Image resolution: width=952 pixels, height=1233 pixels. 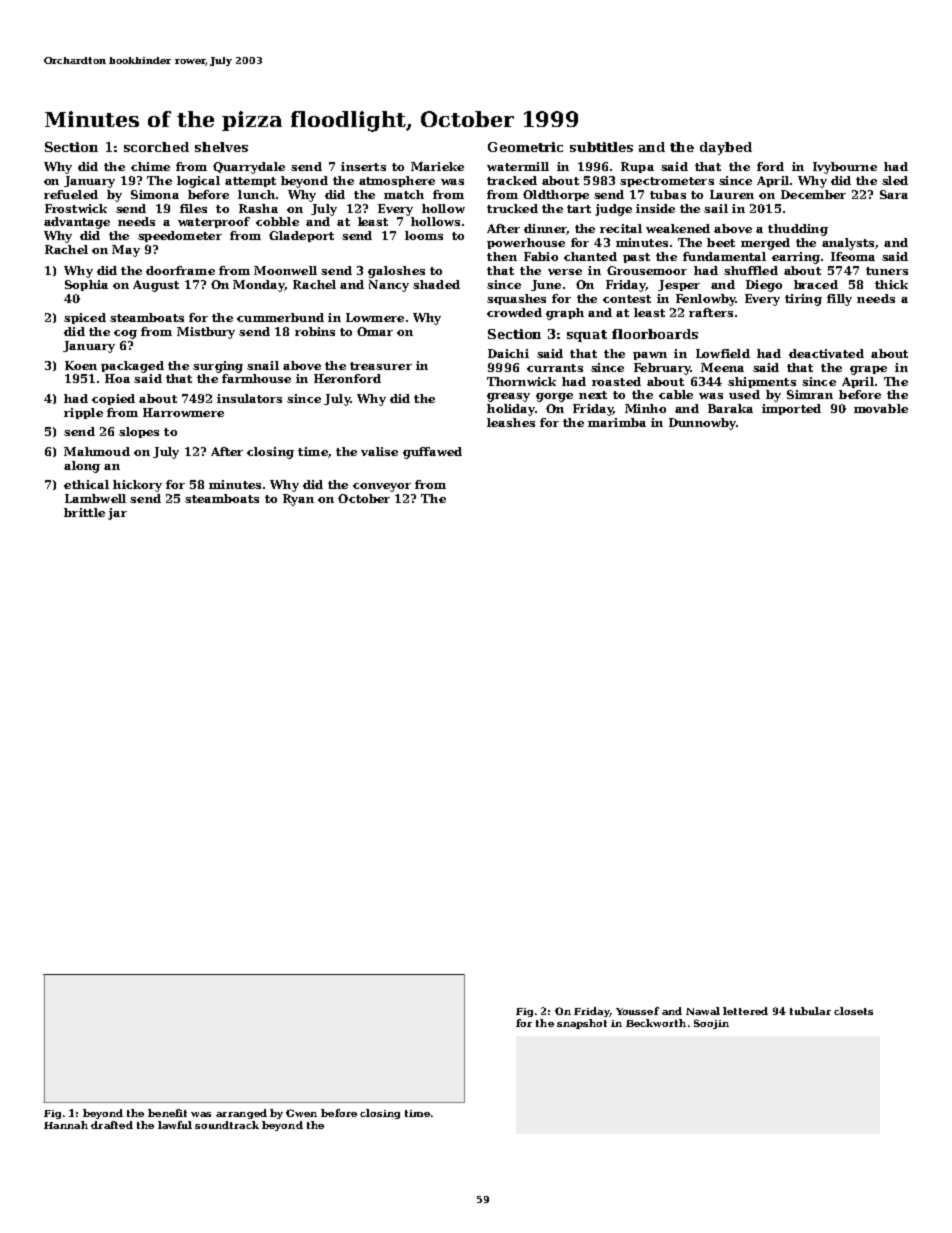 What do you see at coordinates (227, 1125) in the screenshot?
I see `soundtrack` at bounding box center [227, 1125].
